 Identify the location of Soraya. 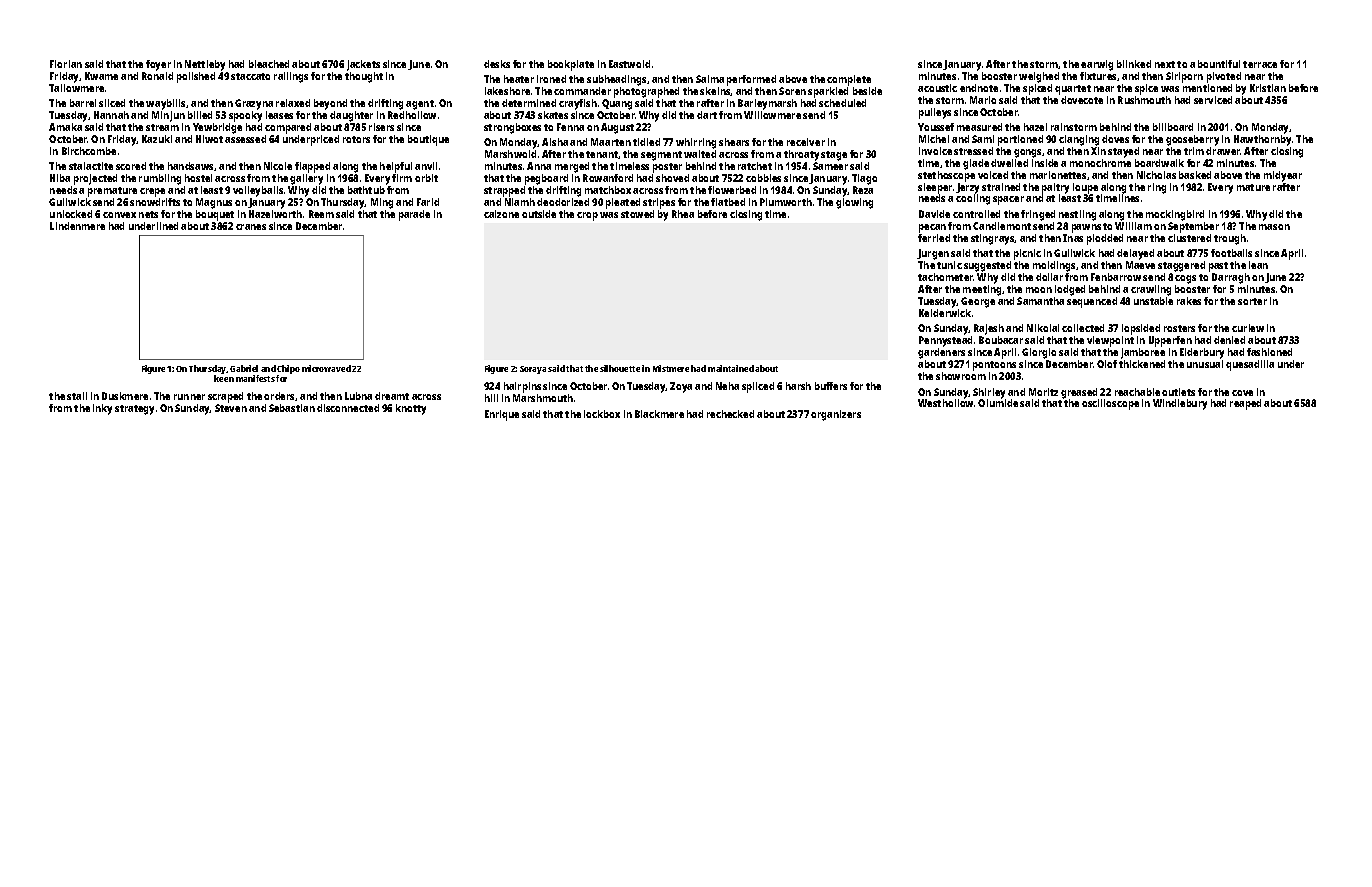
(533, 370).
